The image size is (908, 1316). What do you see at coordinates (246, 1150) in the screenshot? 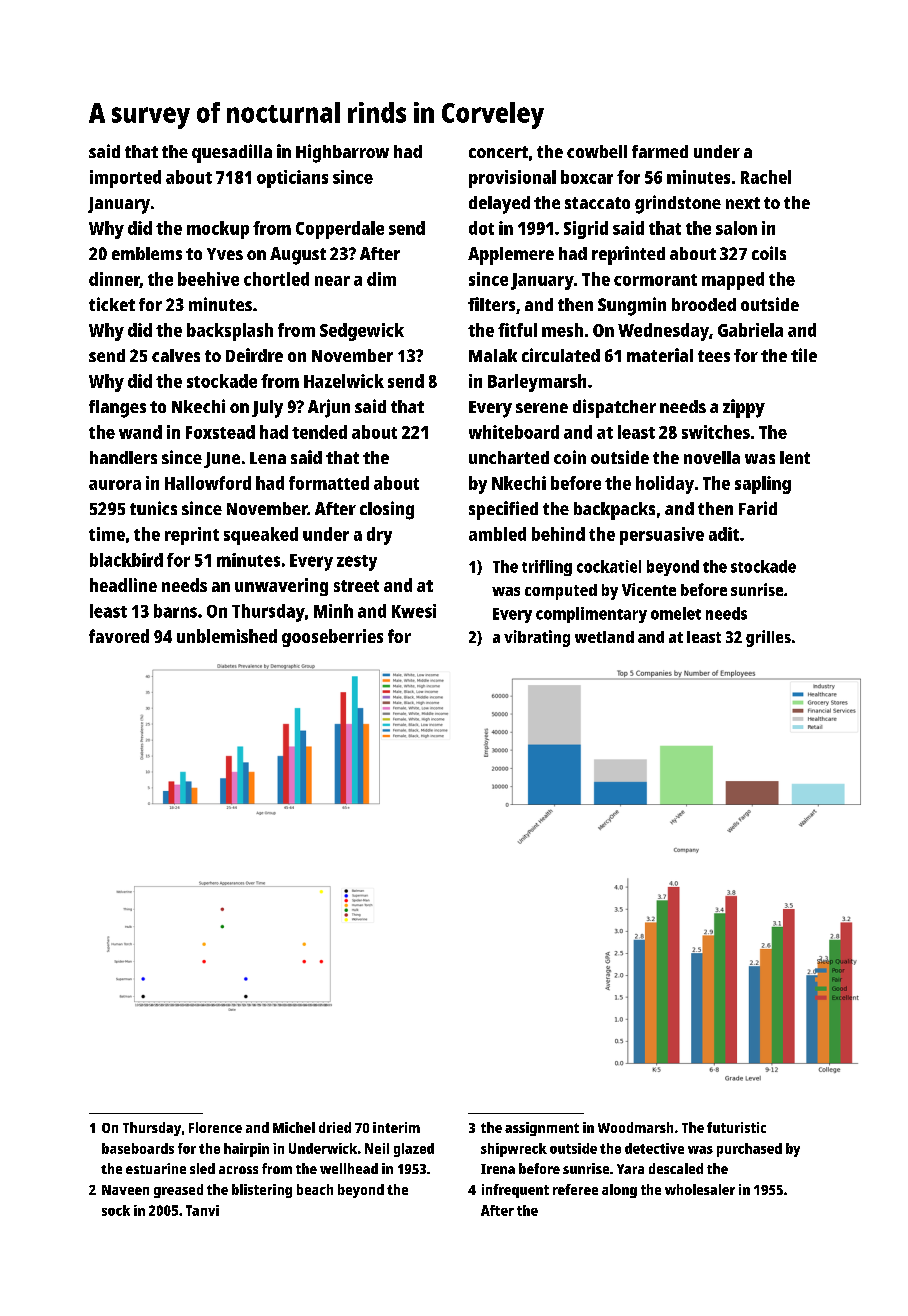
I see `hairpin` at bounding box center [246, 1150].
